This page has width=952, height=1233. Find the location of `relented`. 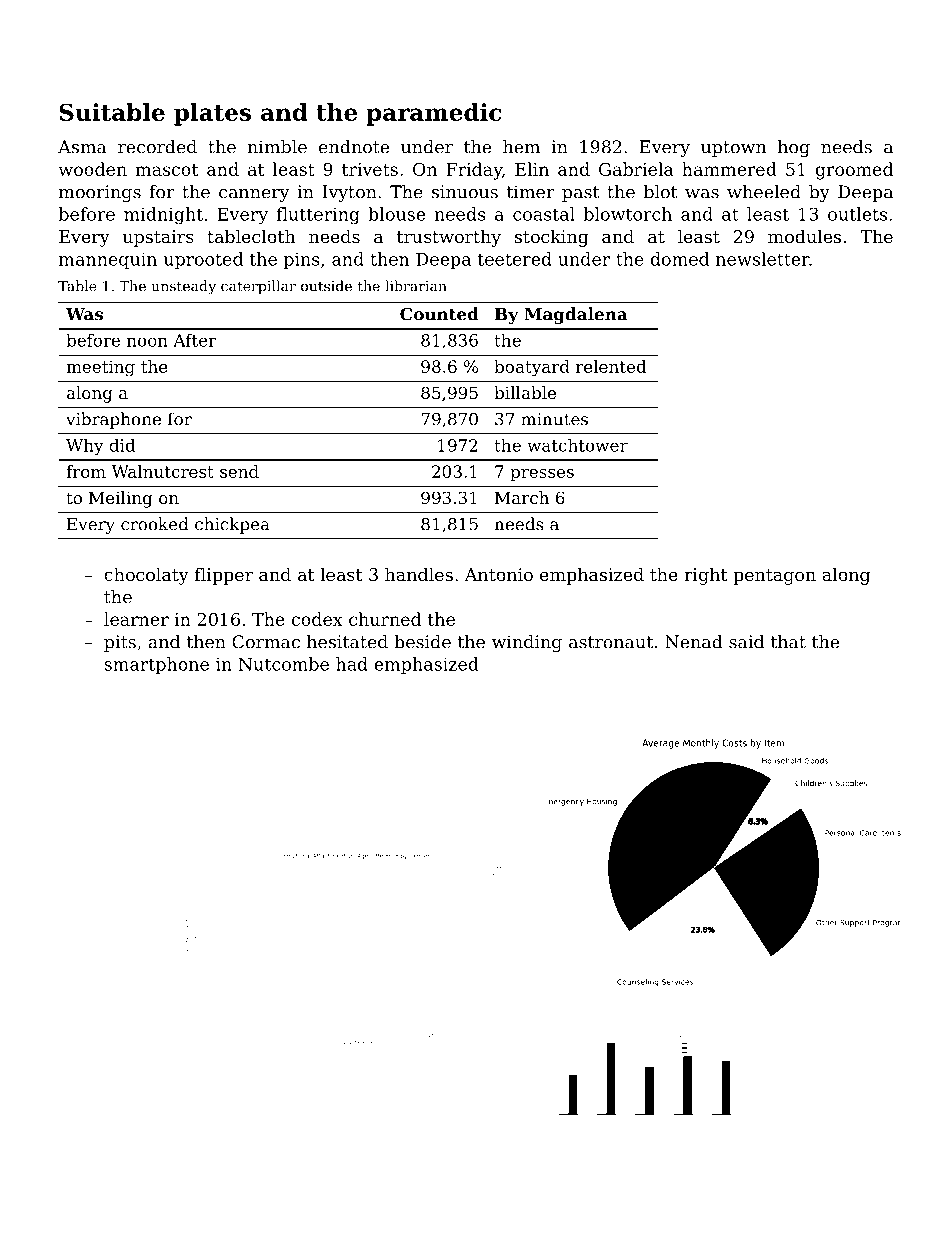

relented is located at coordinates (611, 366).
